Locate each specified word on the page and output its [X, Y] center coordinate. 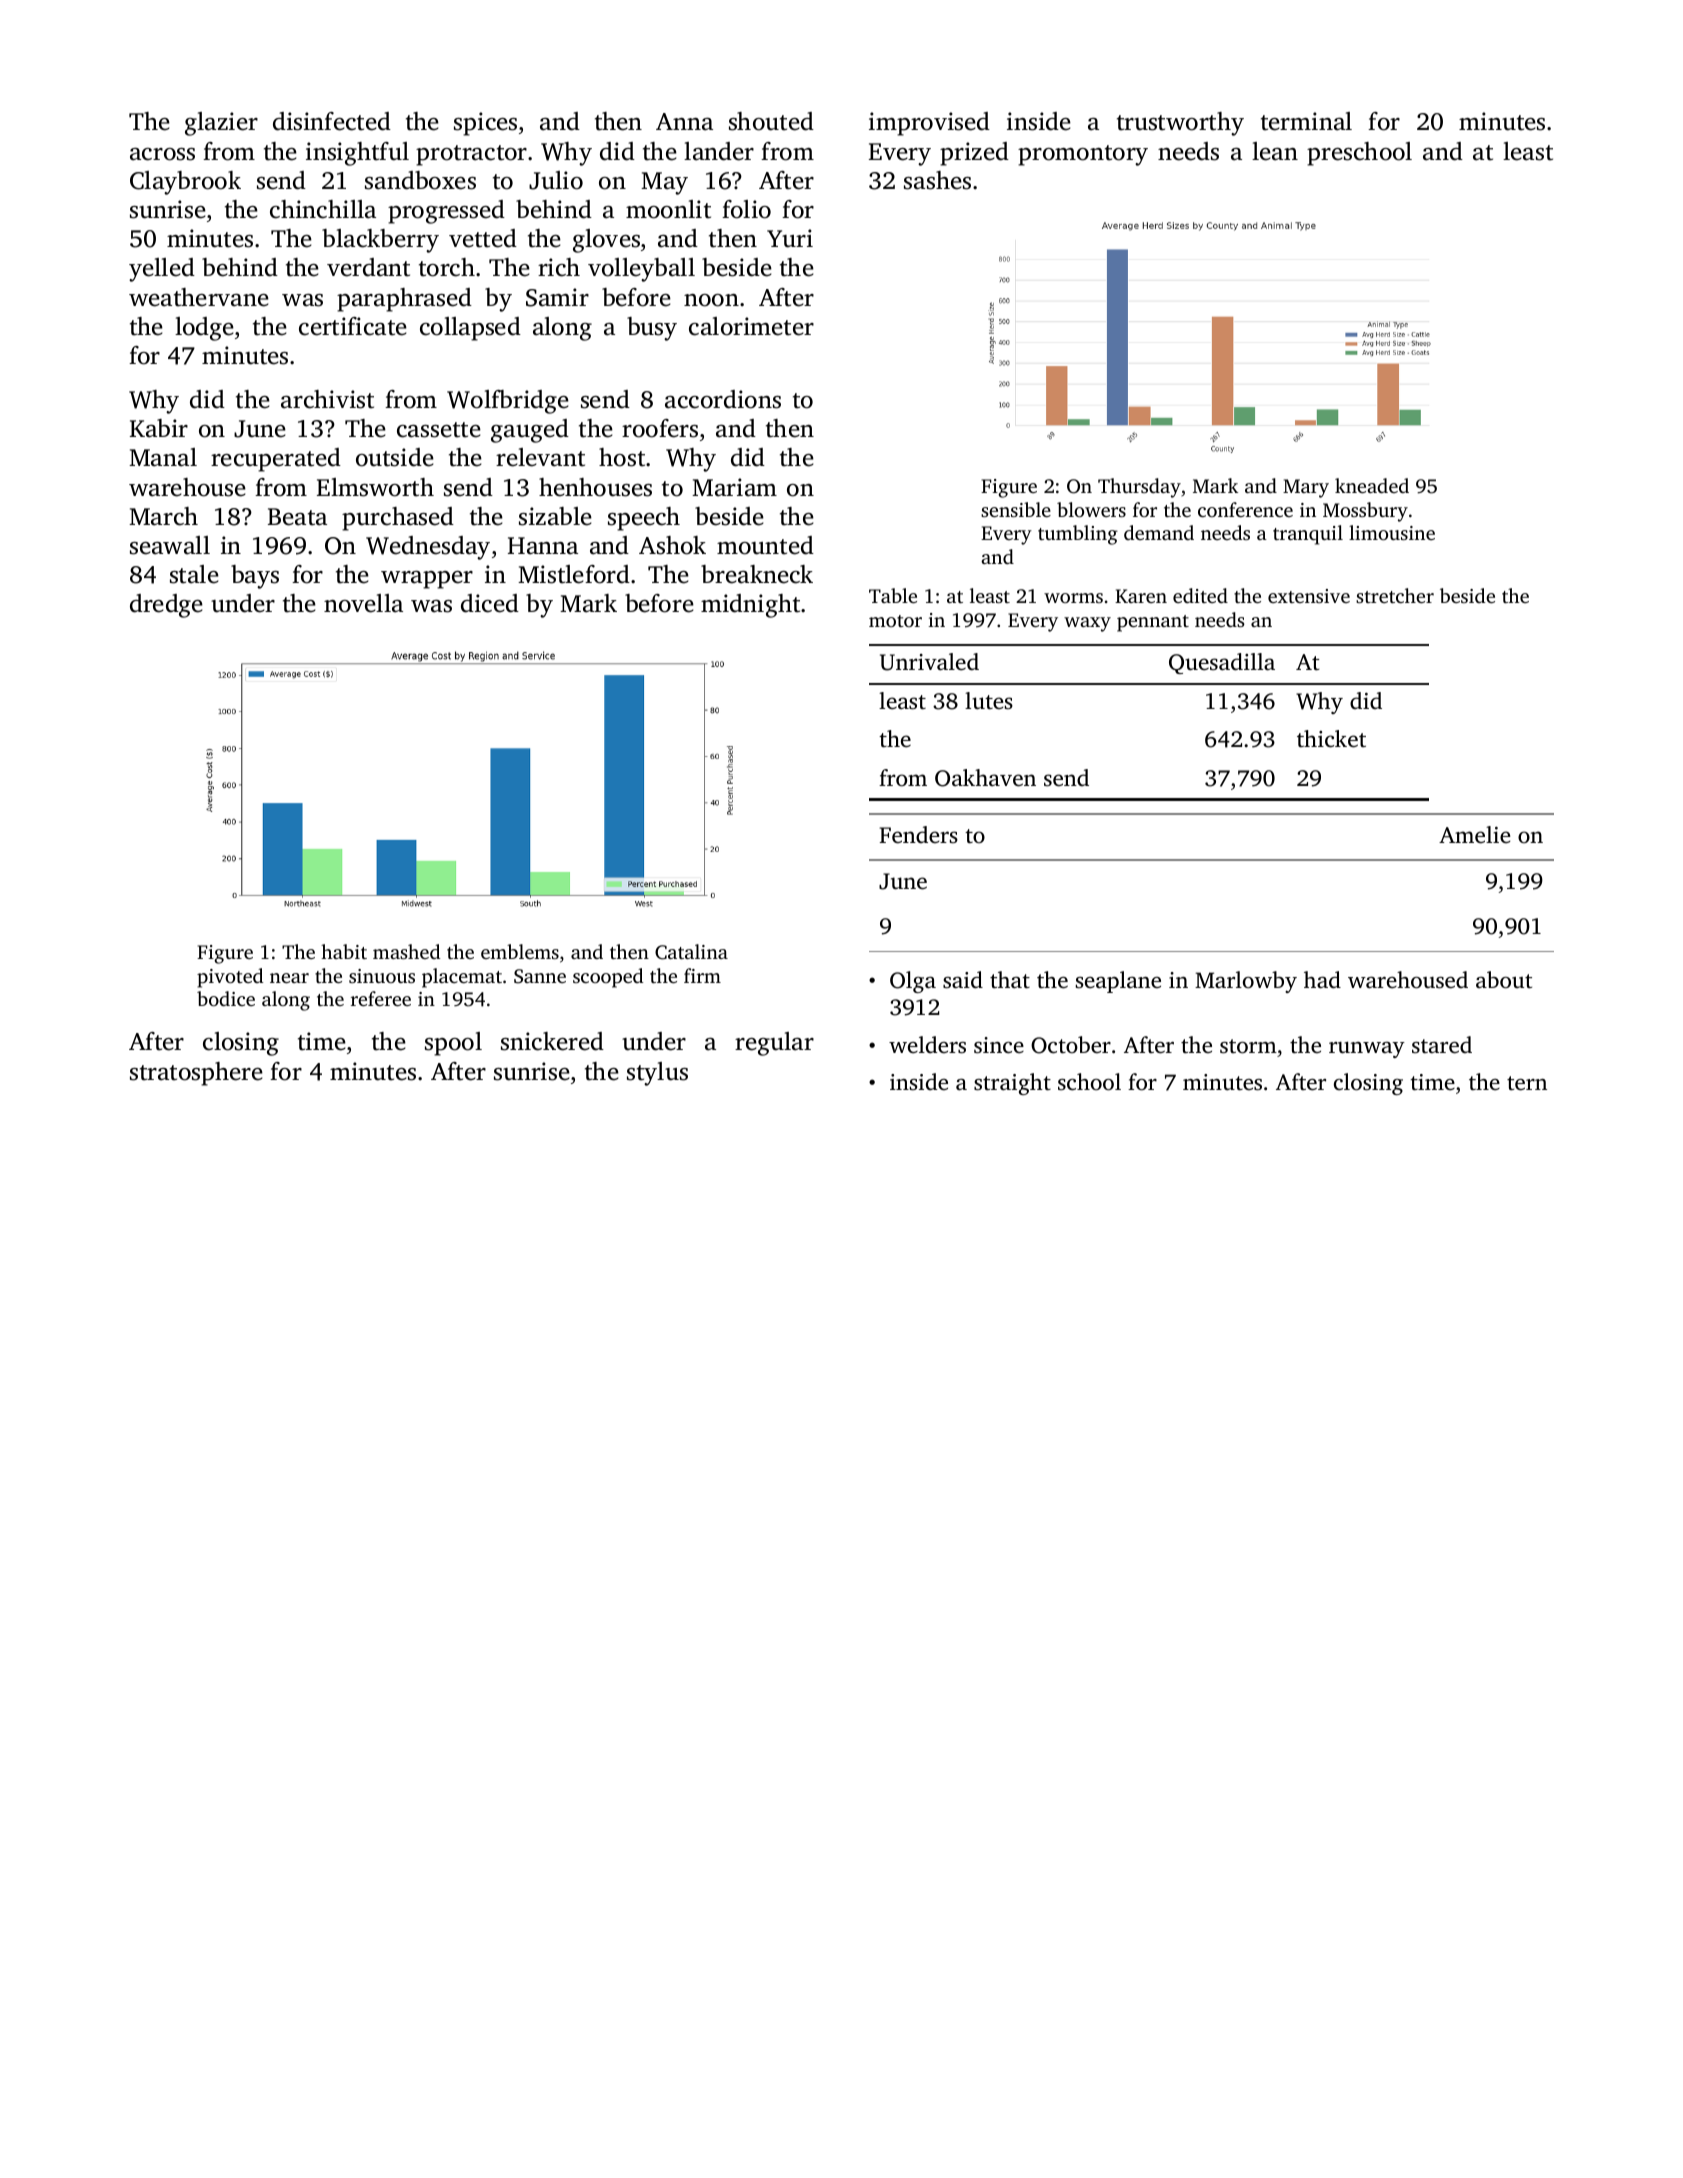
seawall [170, 545]
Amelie [1474, 835]
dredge [166, 606]
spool [453, 1044]
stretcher [1395, 595]
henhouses [595, 487]
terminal [1306, 121]
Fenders [919, 835]
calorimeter [751, 326]
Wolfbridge [508, 402]
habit [344, 951]
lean [1275, 151]
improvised [929, 124]
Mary [1306, 488]
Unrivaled [929, 662]
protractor [471, 155]
